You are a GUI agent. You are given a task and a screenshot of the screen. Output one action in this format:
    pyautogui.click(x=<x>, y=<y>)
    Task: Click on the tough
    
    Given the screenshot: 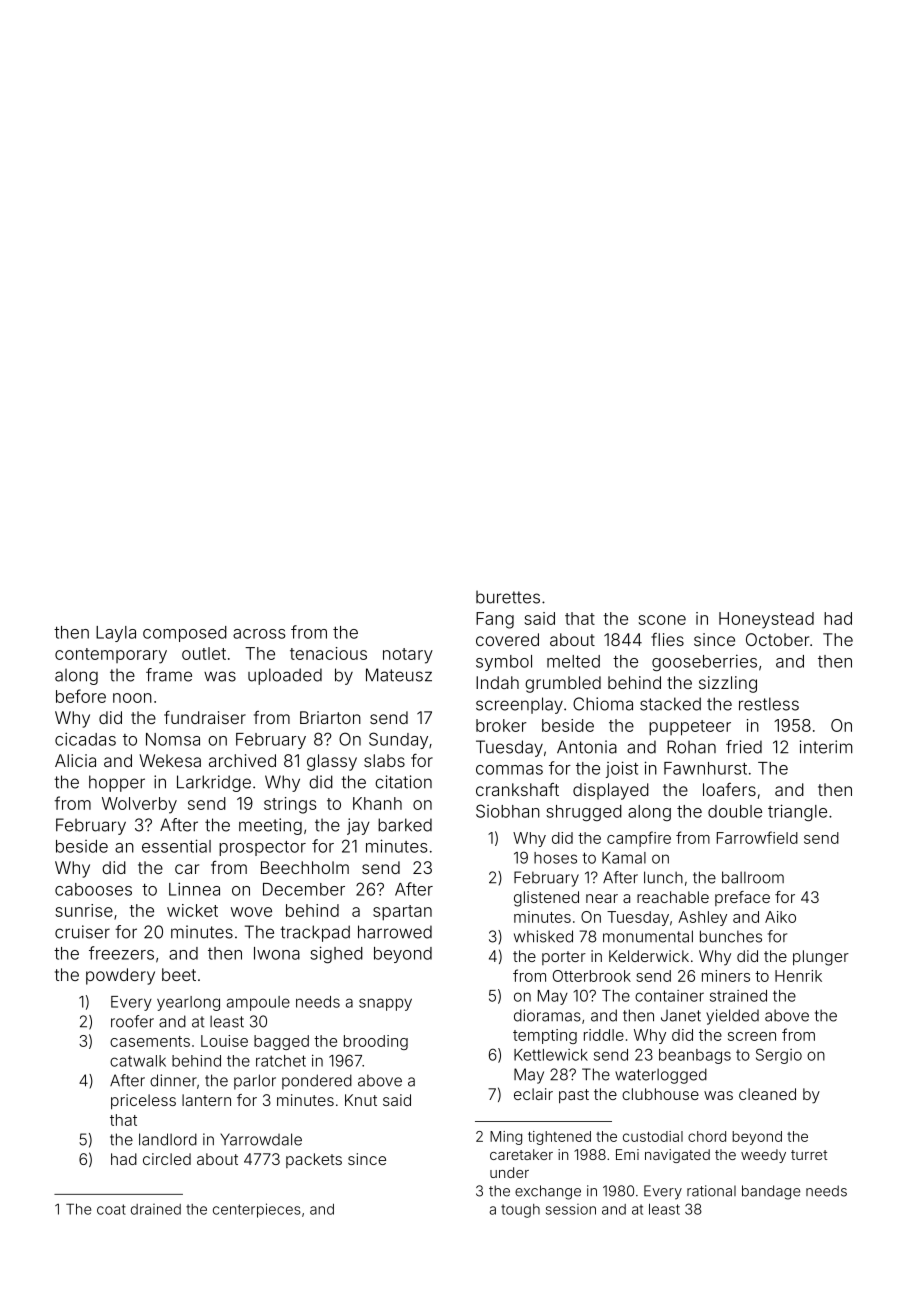 What is the action you would take?
    pyautogui.click(x=520, y=1211)
